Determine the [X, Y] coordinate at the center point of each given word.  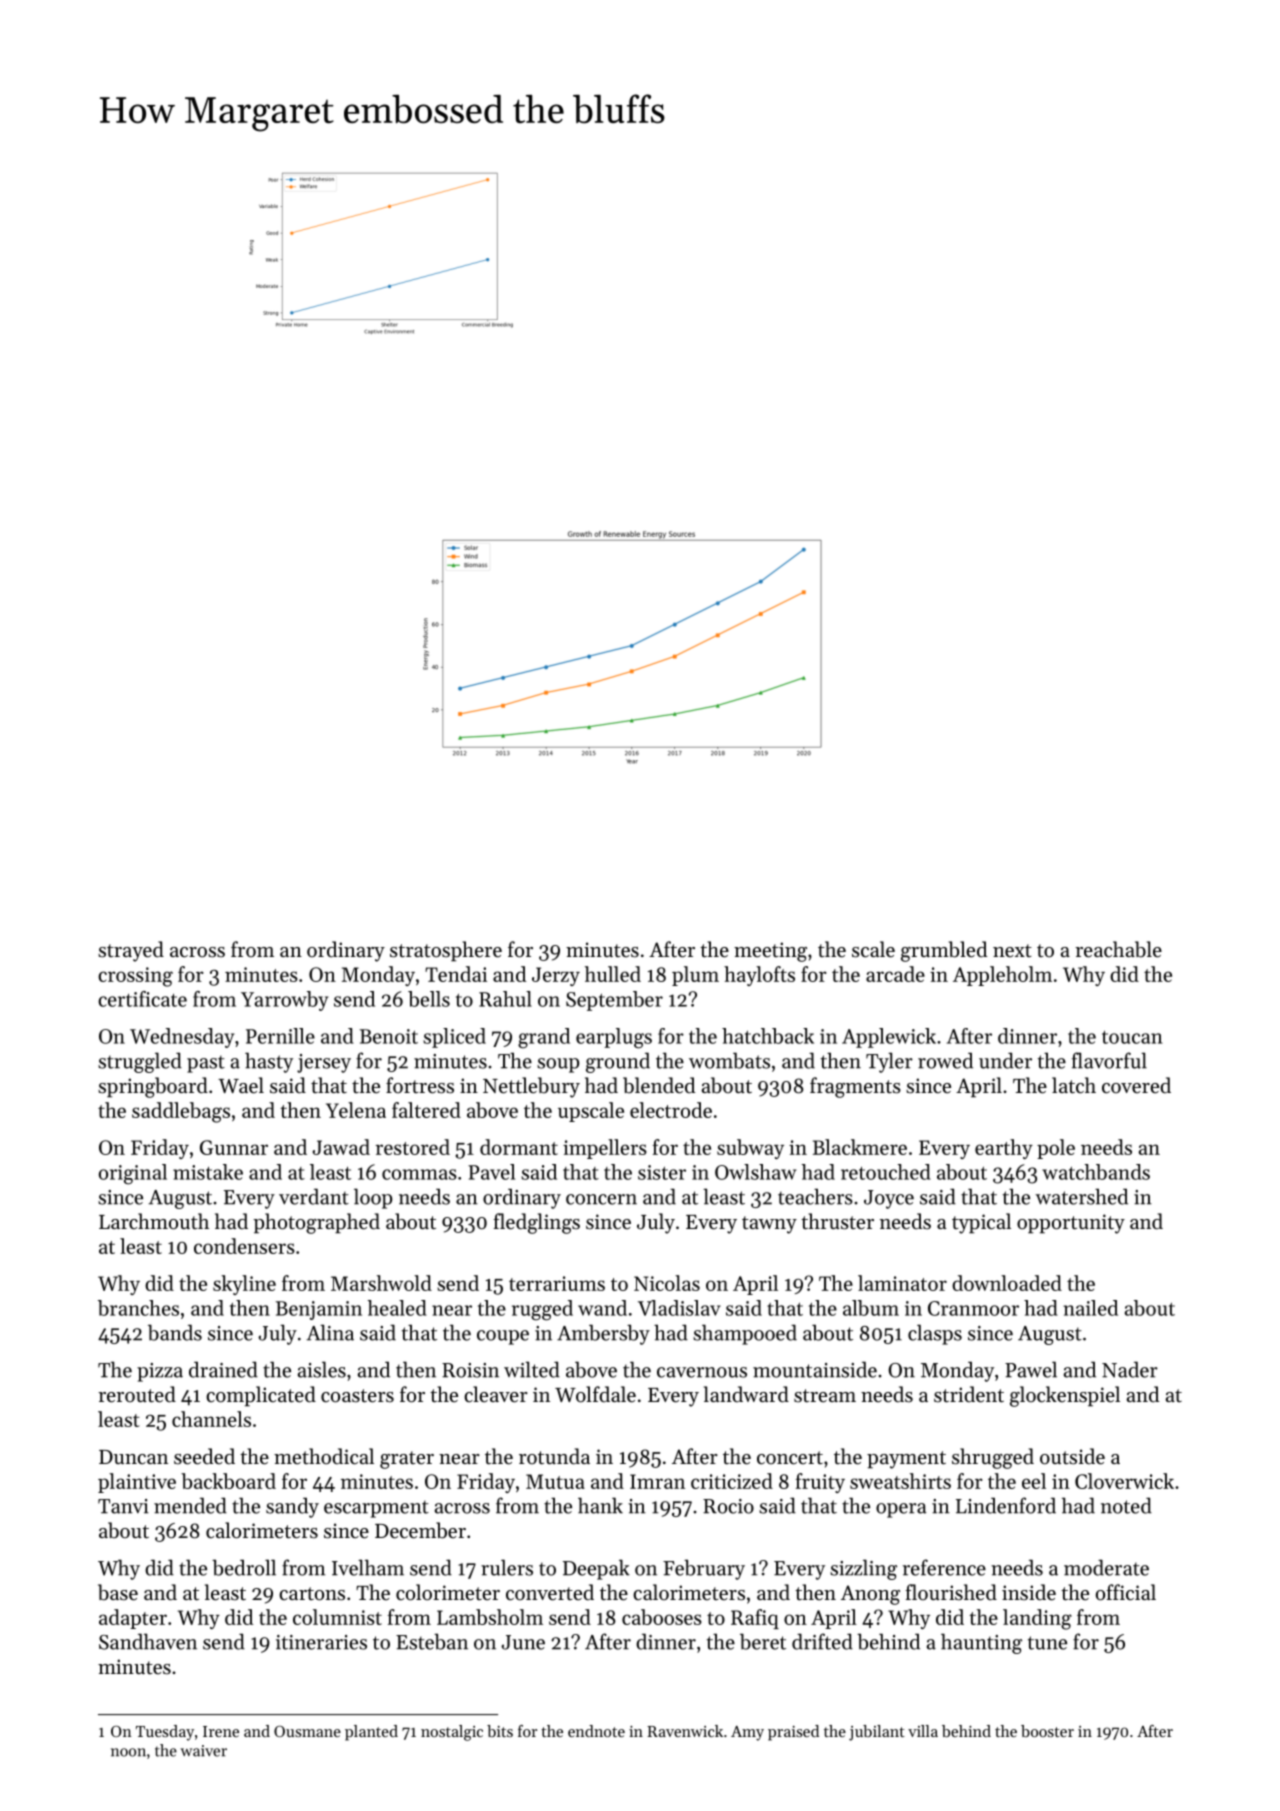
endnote [596, 1731]
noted [1126, 1505]
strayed [131, 951]
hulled [613, 974]
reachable [1118, 949]
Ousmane [307, 1731]
